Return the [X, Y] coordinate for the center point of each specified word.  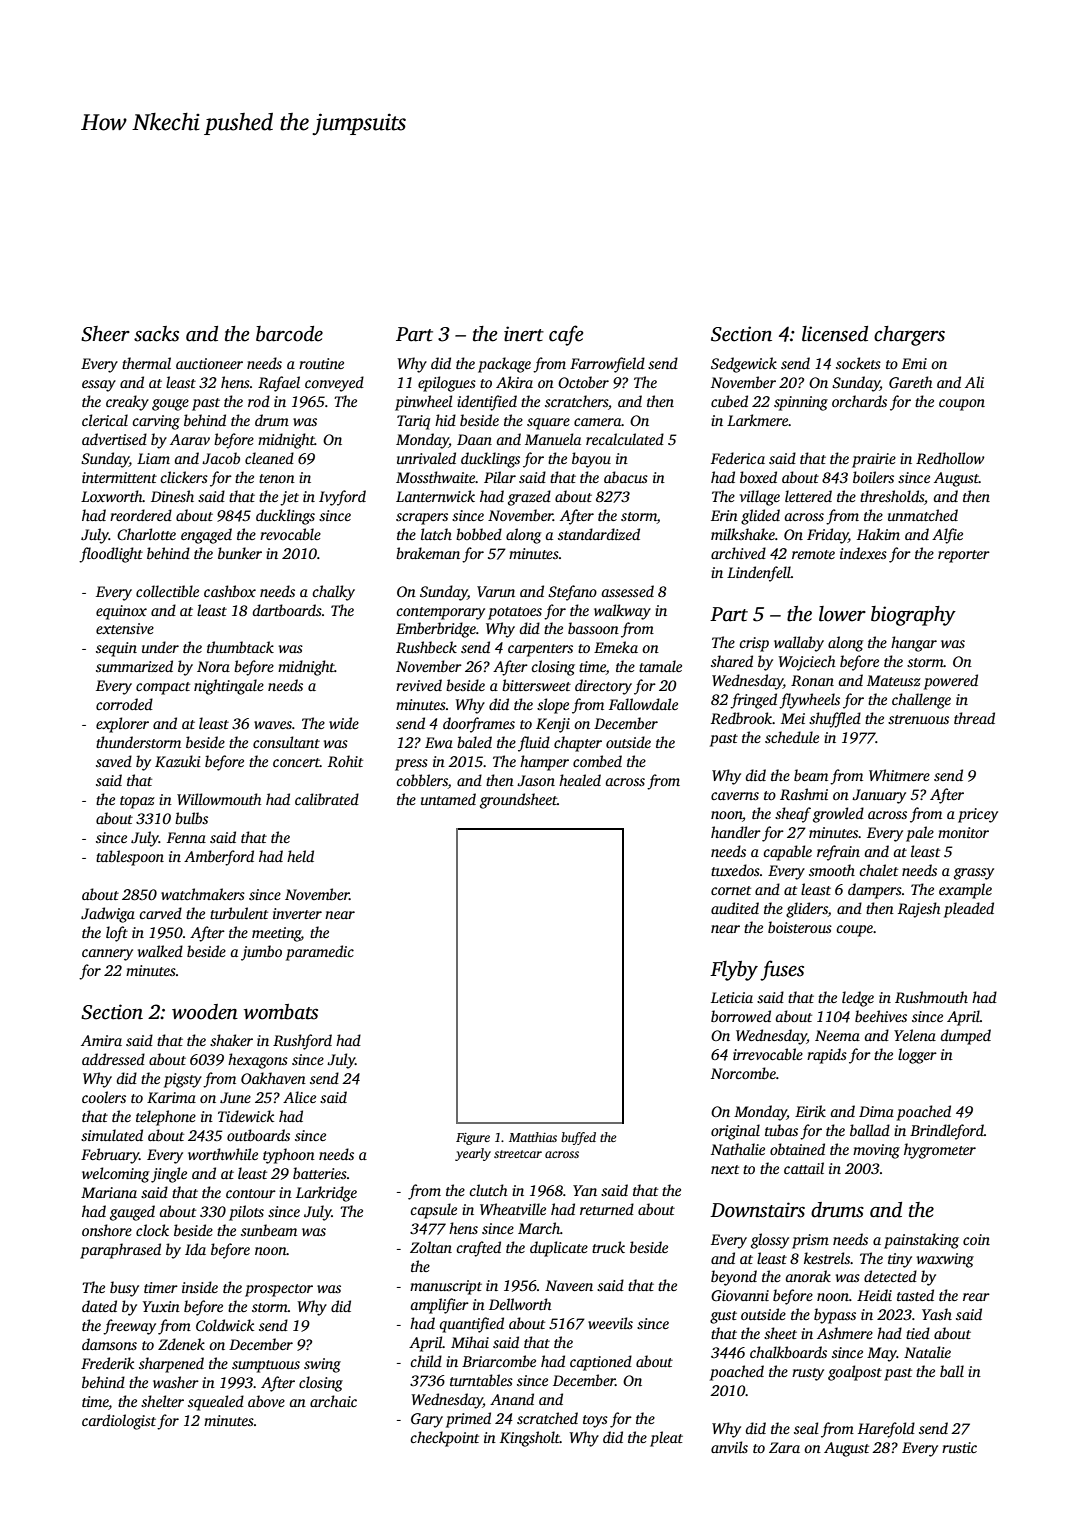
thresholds [892, 496]
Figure [473, 1139]
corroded [124, 704]
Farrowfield [607, 365]
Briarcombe [499, 1361]
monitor [963, 832]
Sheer [105, 334]
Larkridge [326, 1194]
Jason [536, 780]
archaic [333, 1401]
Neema [837, 1035]
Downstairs [757, 1210]
